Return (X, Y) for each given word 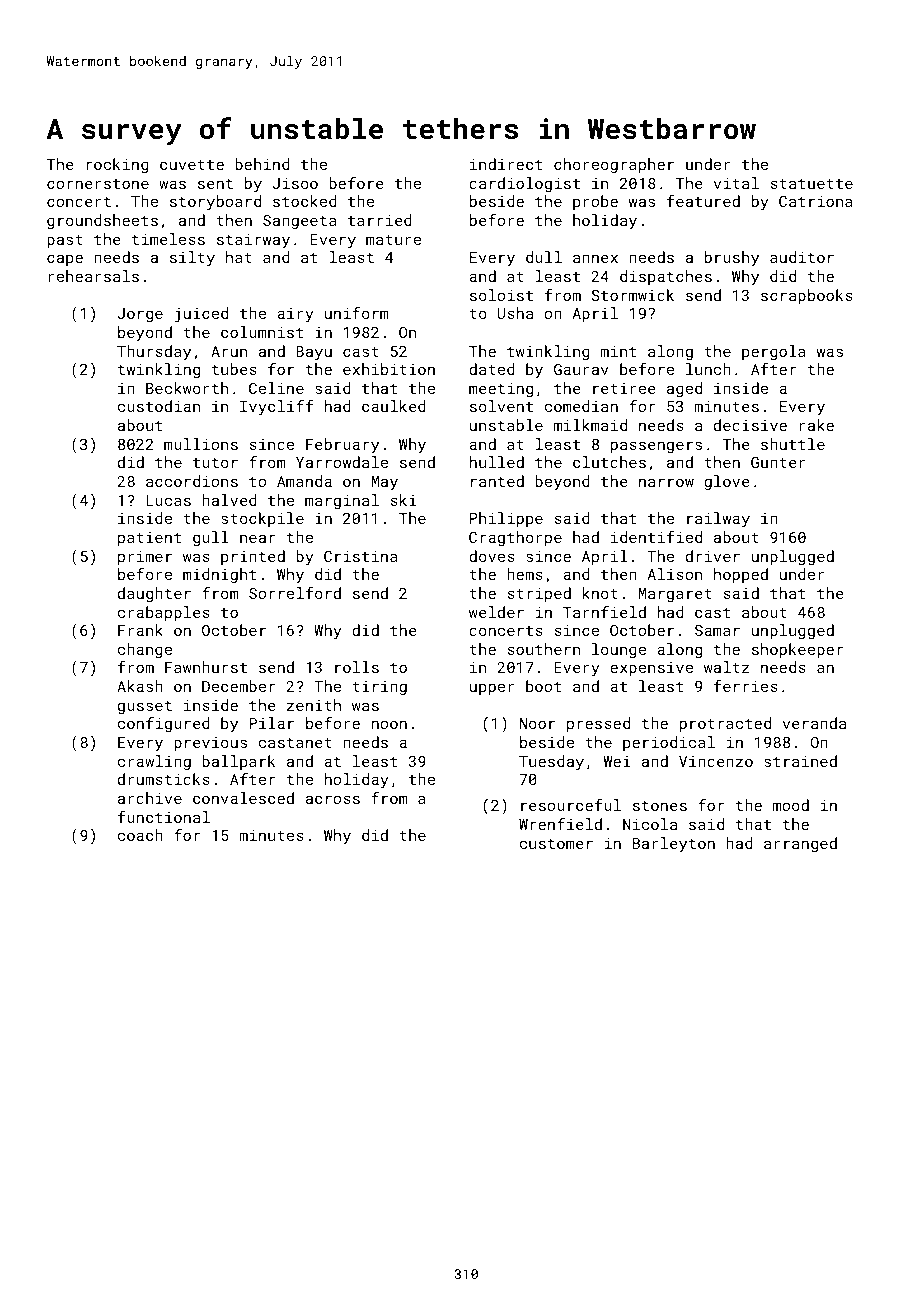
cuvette (192, 164)
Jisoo (295, 183)
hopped (741, 575)
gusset (145, 707)
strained (800, 761)
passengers (656, 447)
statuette (812, 183)
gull (211, 538)
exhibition (389, 369)
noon (389, 724)
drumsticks (164, 779)
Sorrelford (295, 593)
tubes (234, 369)
